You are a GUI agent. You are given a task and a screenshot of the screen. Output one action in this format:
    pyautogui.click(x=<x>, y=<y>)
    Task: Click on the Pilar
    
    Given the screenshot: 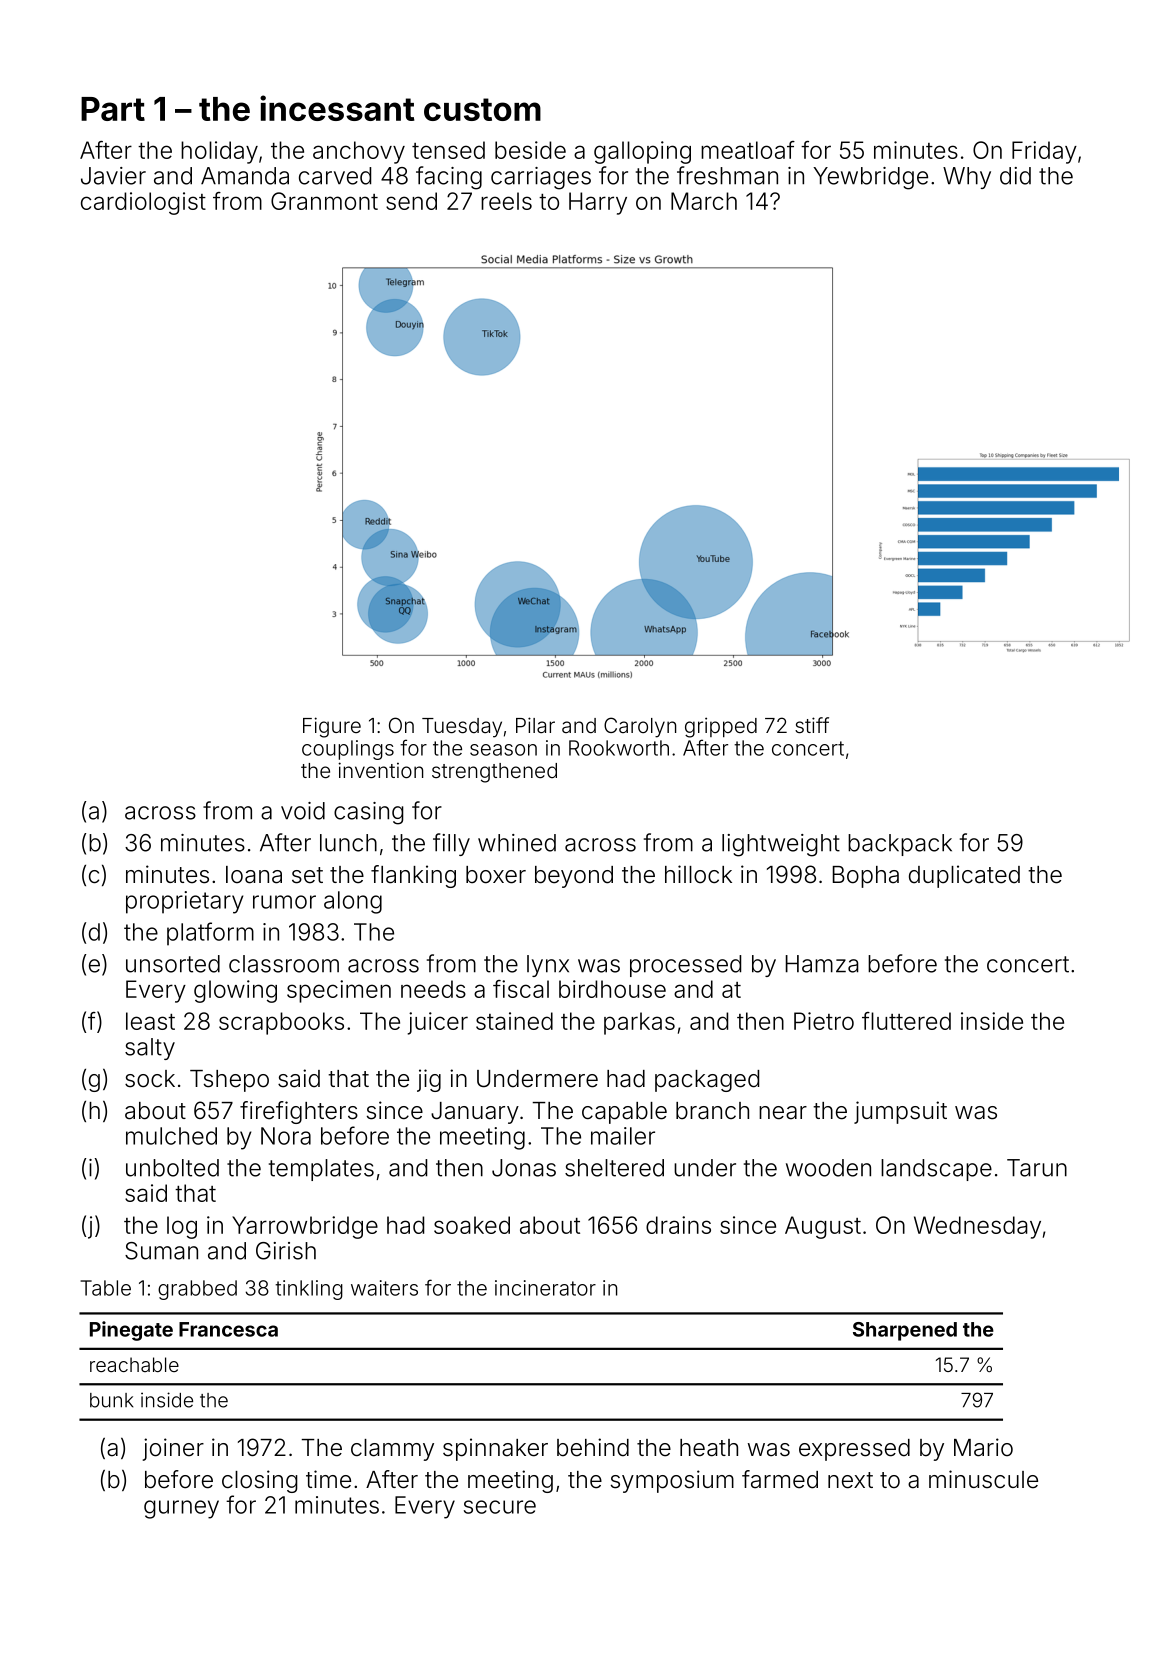 What is the action you would take?
    pyautogui.click(x=535, y=725)
